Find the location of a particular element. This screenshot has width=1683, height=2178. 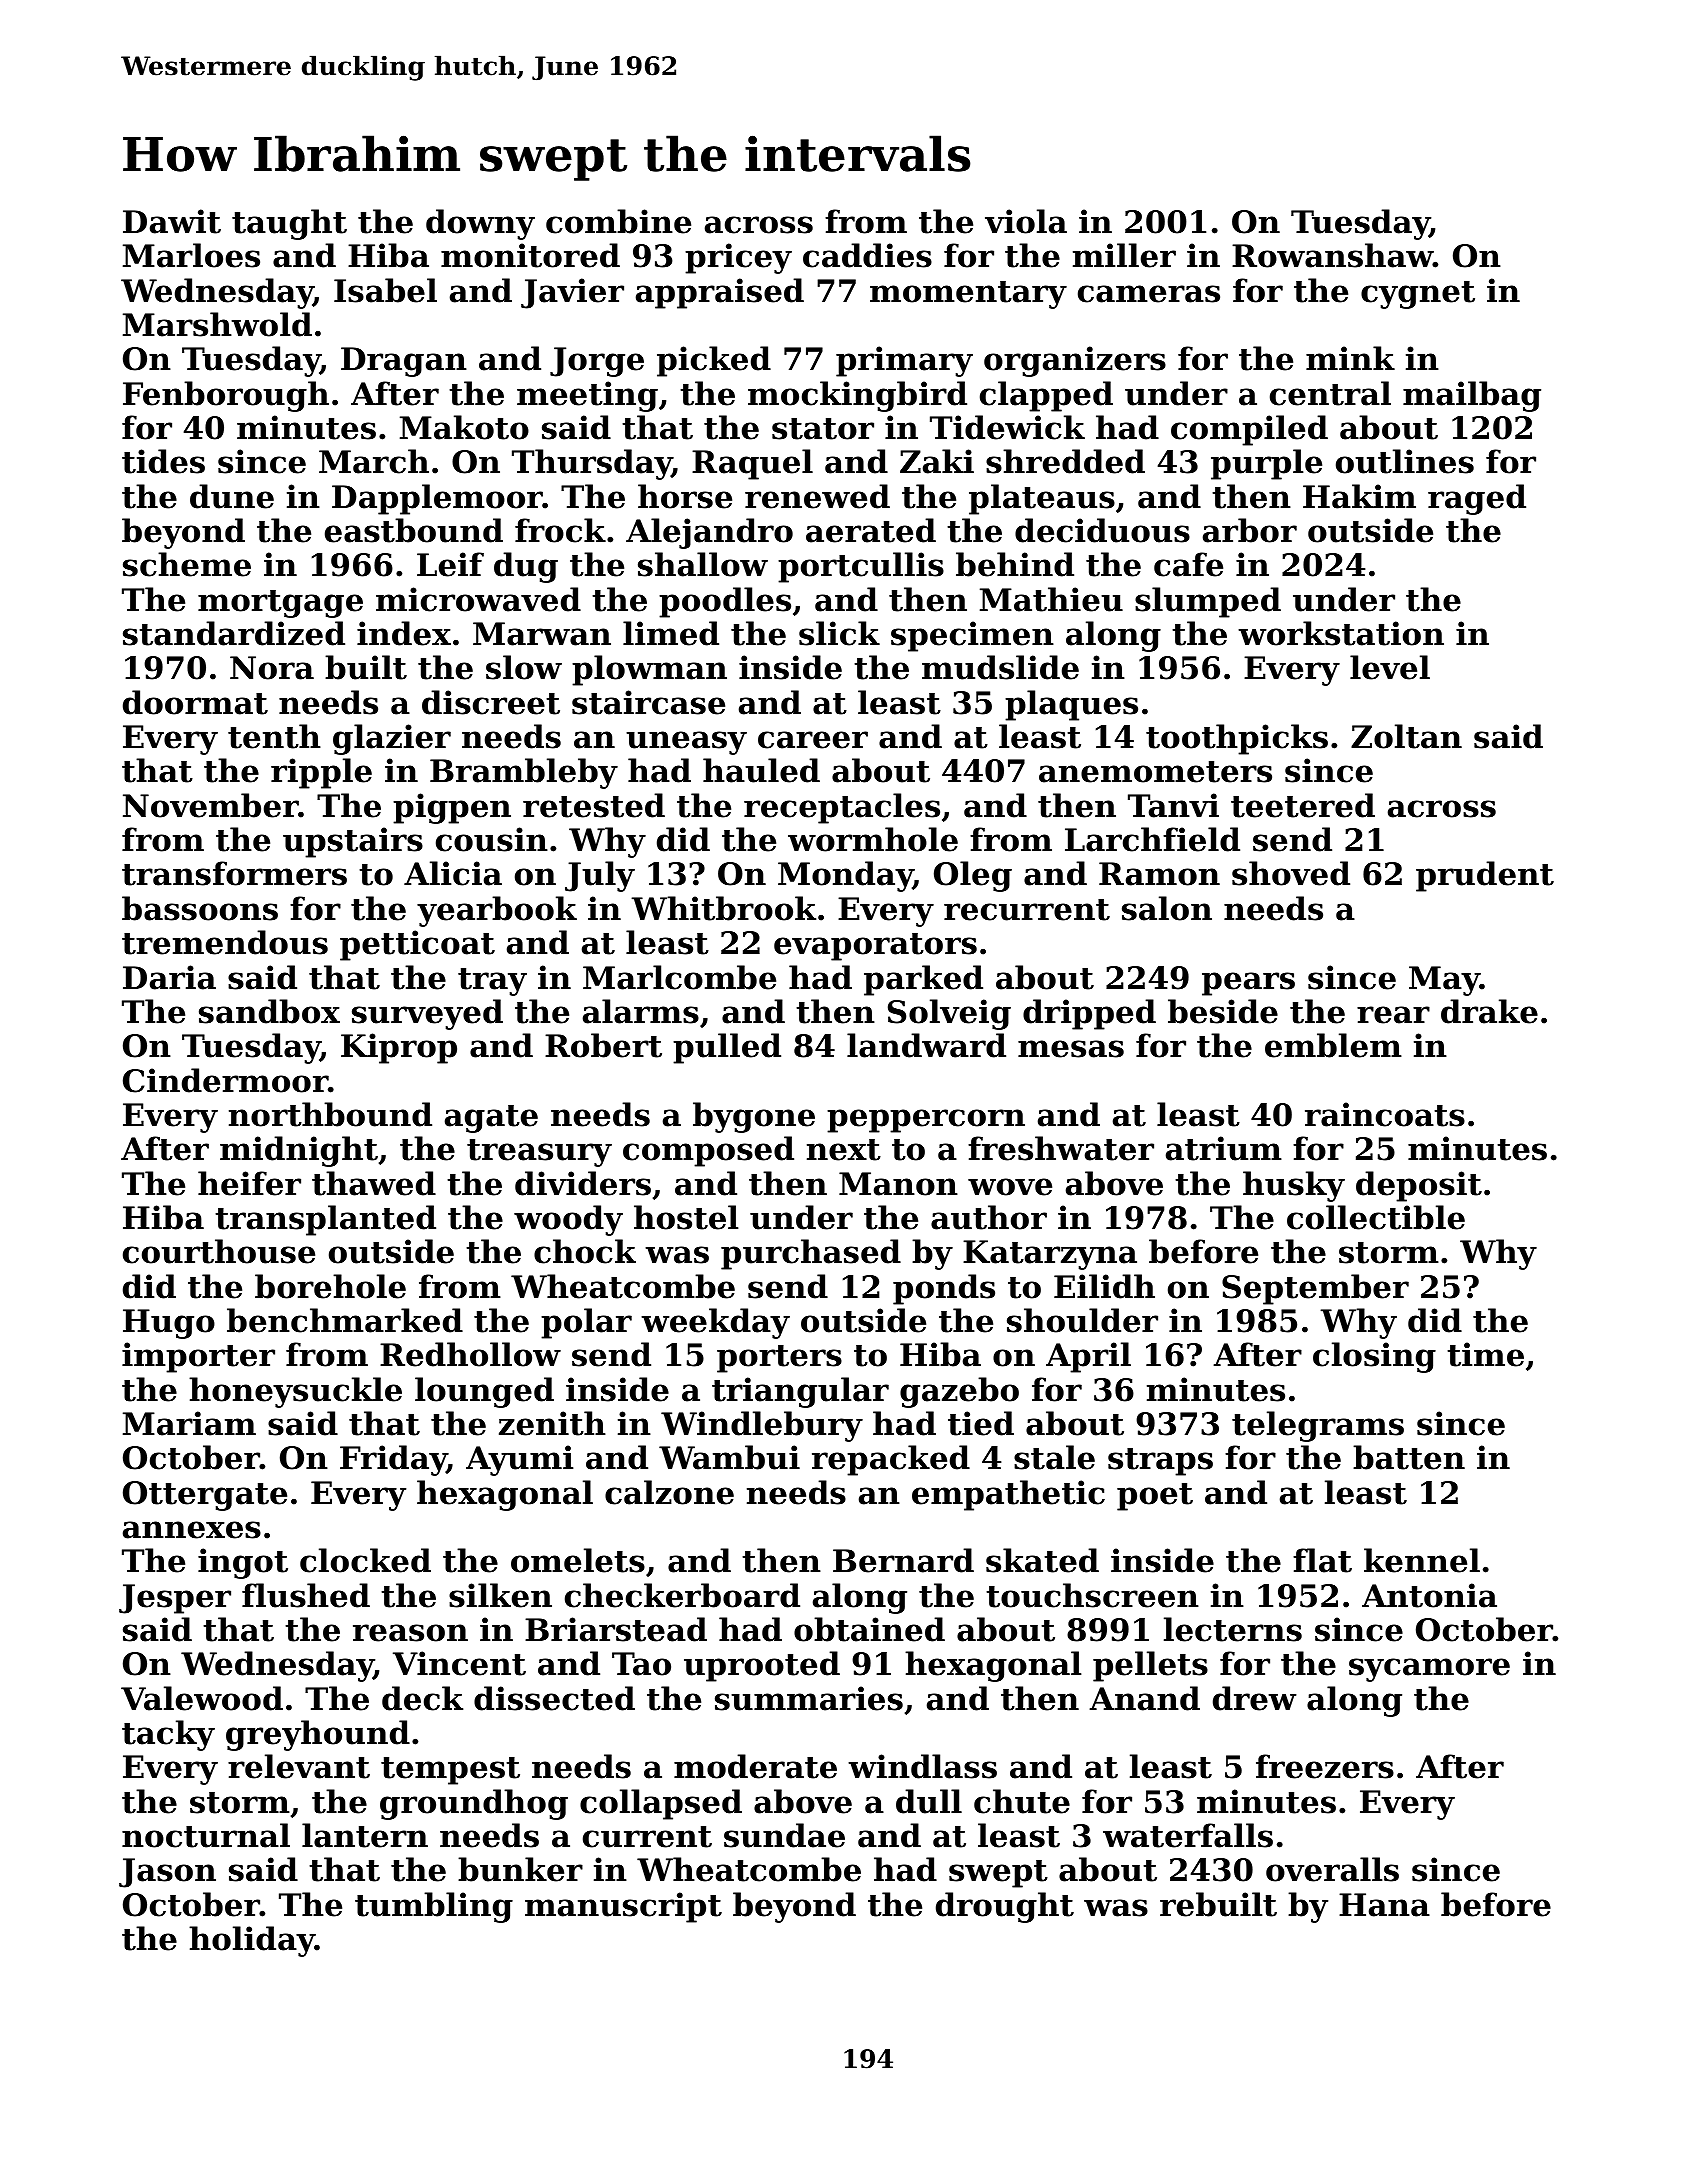

mink is located at coordinates (1350, 358).
